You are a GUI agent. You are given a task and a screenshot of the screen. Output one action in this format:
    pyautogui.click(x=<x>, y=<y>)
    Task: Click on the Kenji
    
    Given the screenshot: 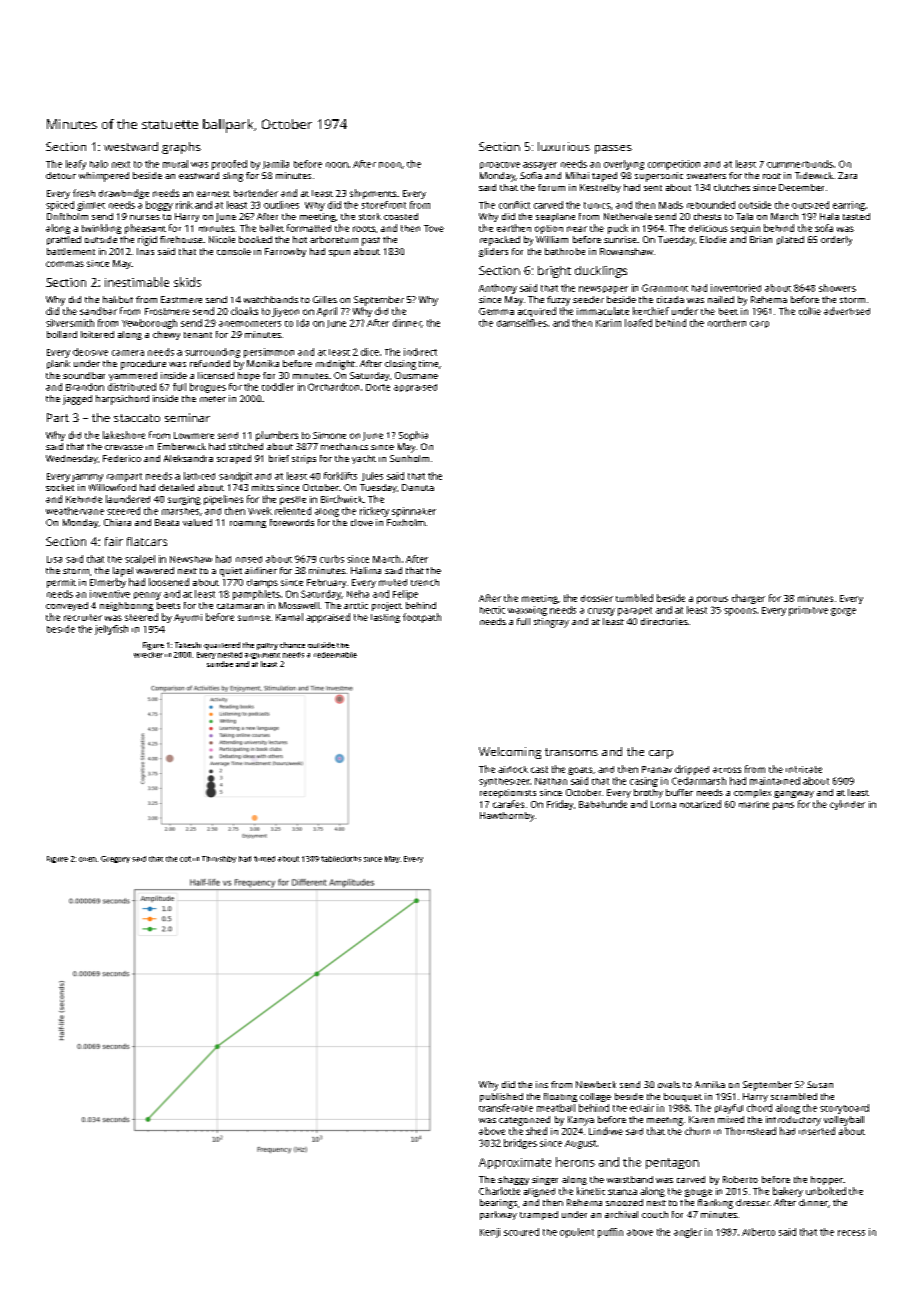 What is the action you would take?
    pyautogui.click(x=490, y=1233)
